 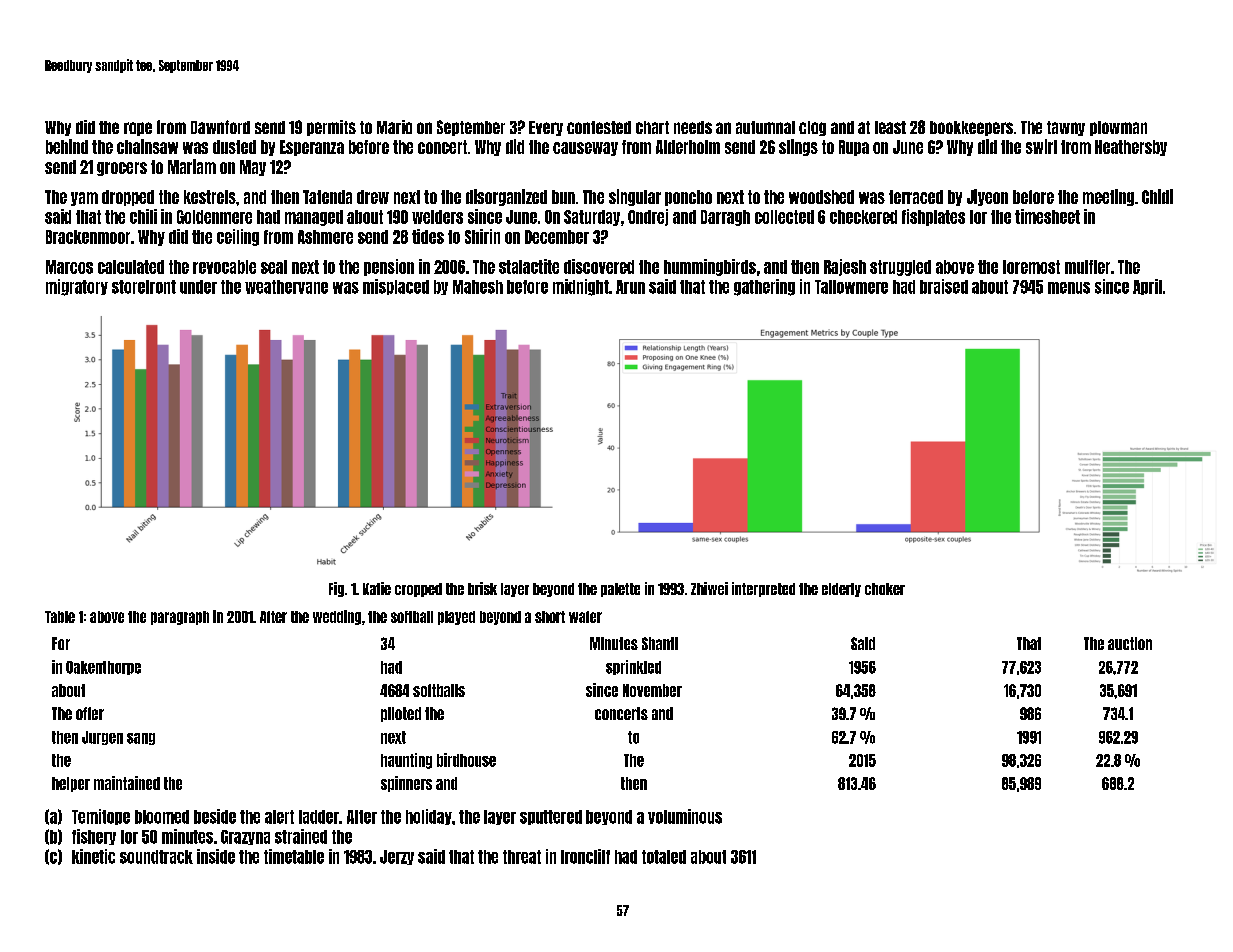 What do you see at coordinates (709, 588) in the screenshot?
I see `Zhiwei` at bounding box center [709, 588].
